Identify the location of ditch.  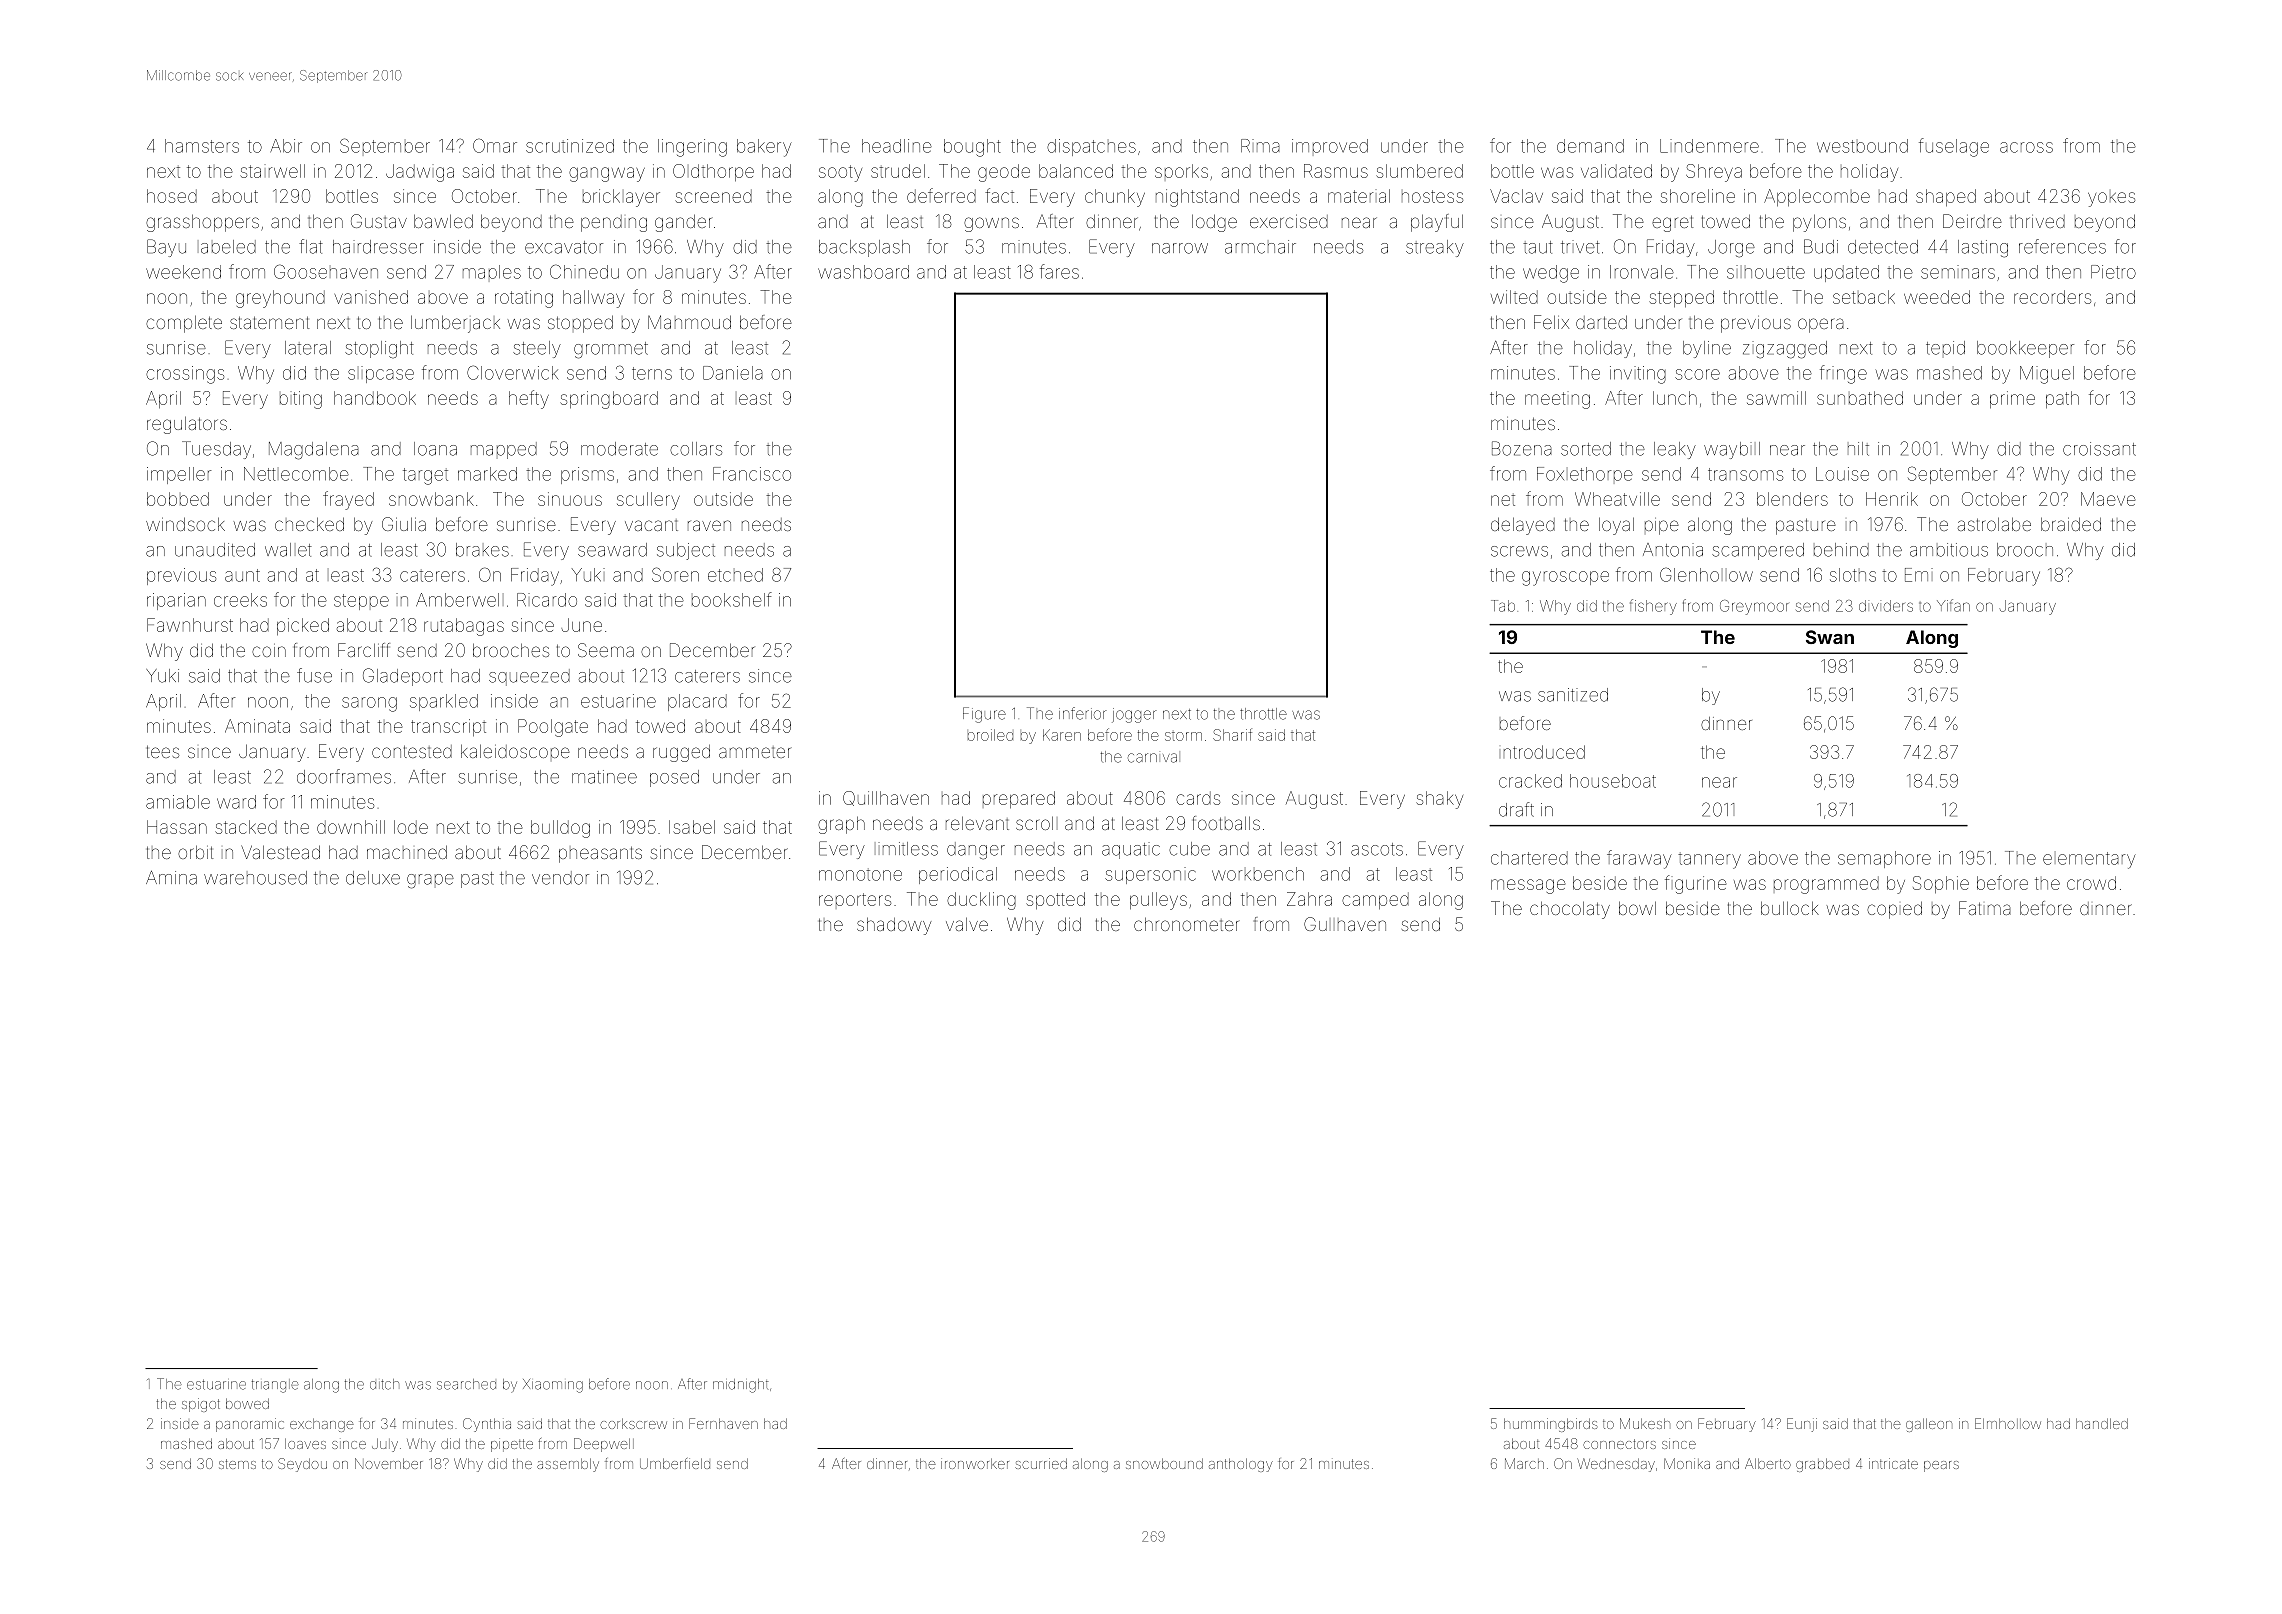
(384, 1384).
